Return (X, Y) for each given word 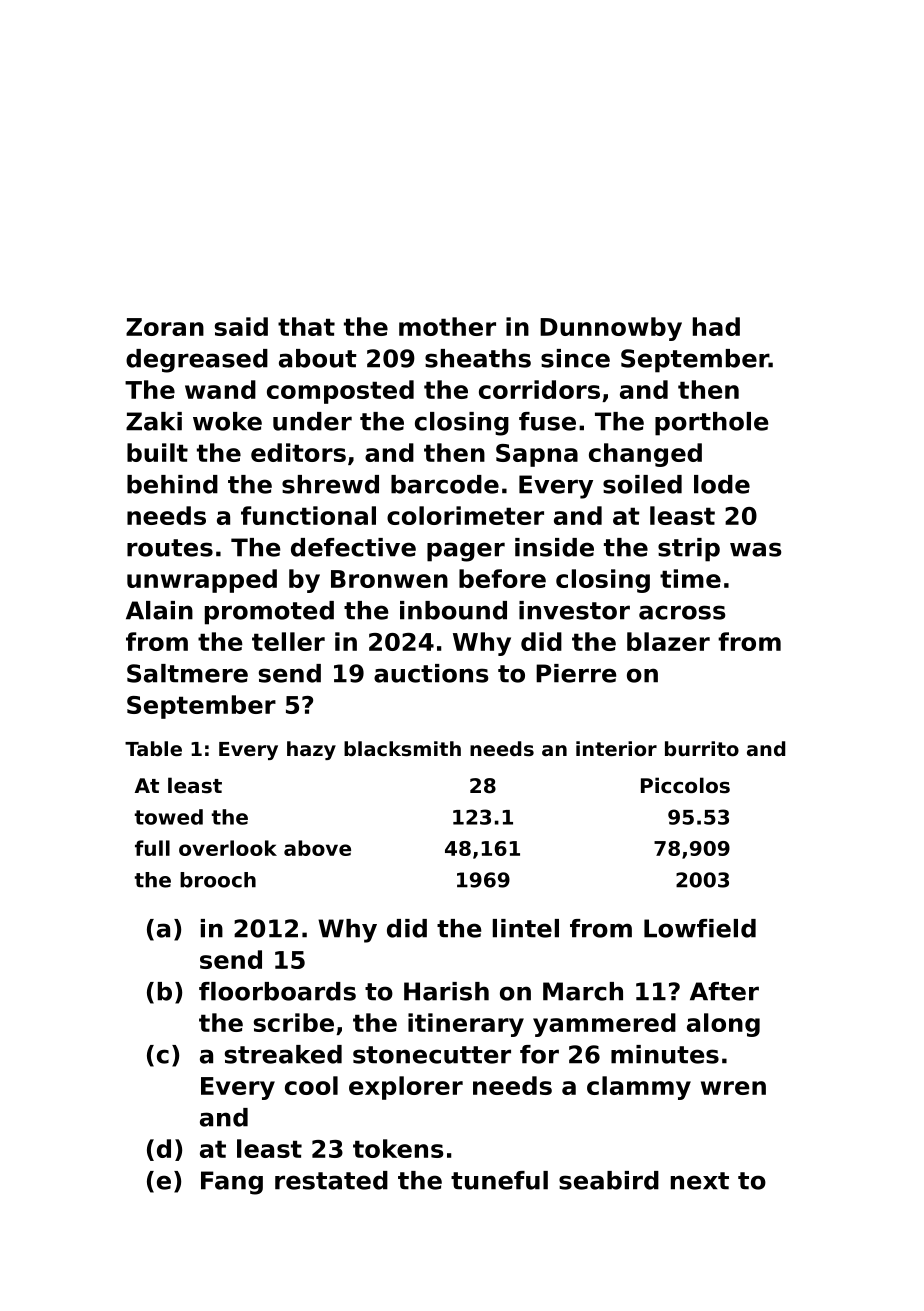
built (157, 452)
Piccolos (685, 785)
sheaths (478, 358)
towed (169, 817)
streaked (283, 1054)
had (716, 326)
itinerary (466, 1025)
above (317, 848)
